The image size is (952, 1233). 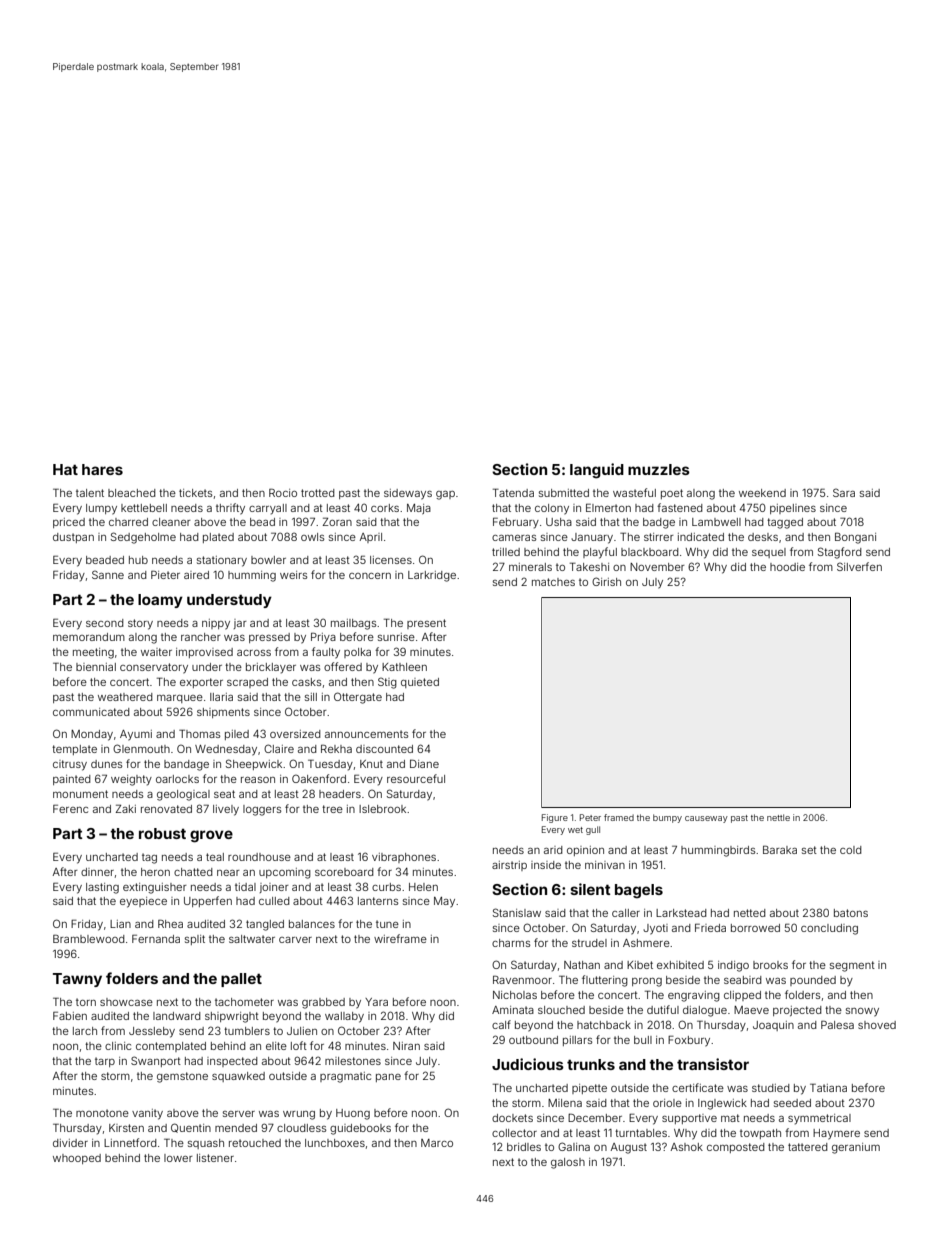 What do you see at coordinates (384, 749) in the image?
I see `discounted` at bounding box center [384, 749].
